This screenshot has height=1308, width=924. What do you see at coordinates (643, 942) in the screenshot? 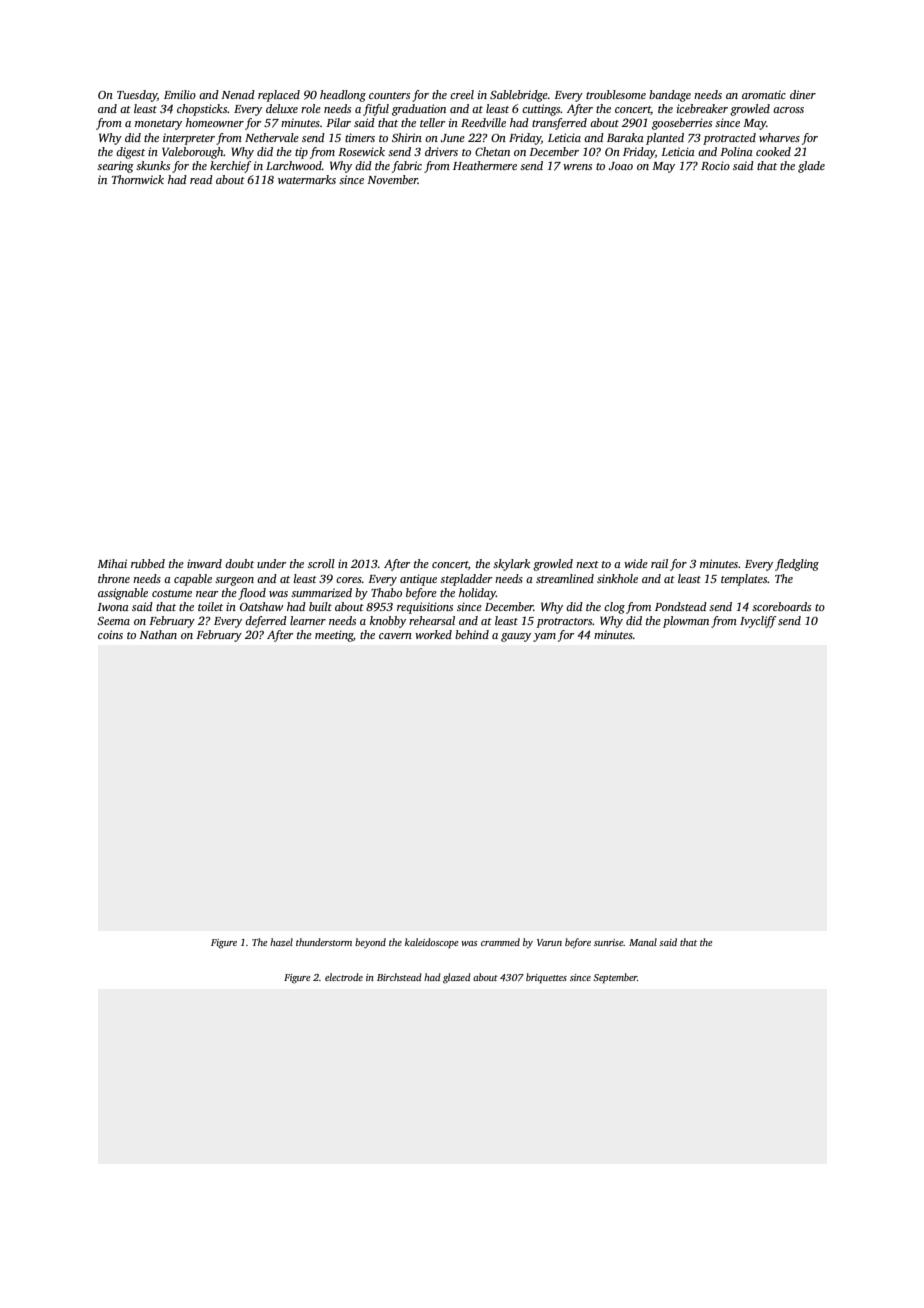
I see `Manal` at bounding box center [643, 942].
